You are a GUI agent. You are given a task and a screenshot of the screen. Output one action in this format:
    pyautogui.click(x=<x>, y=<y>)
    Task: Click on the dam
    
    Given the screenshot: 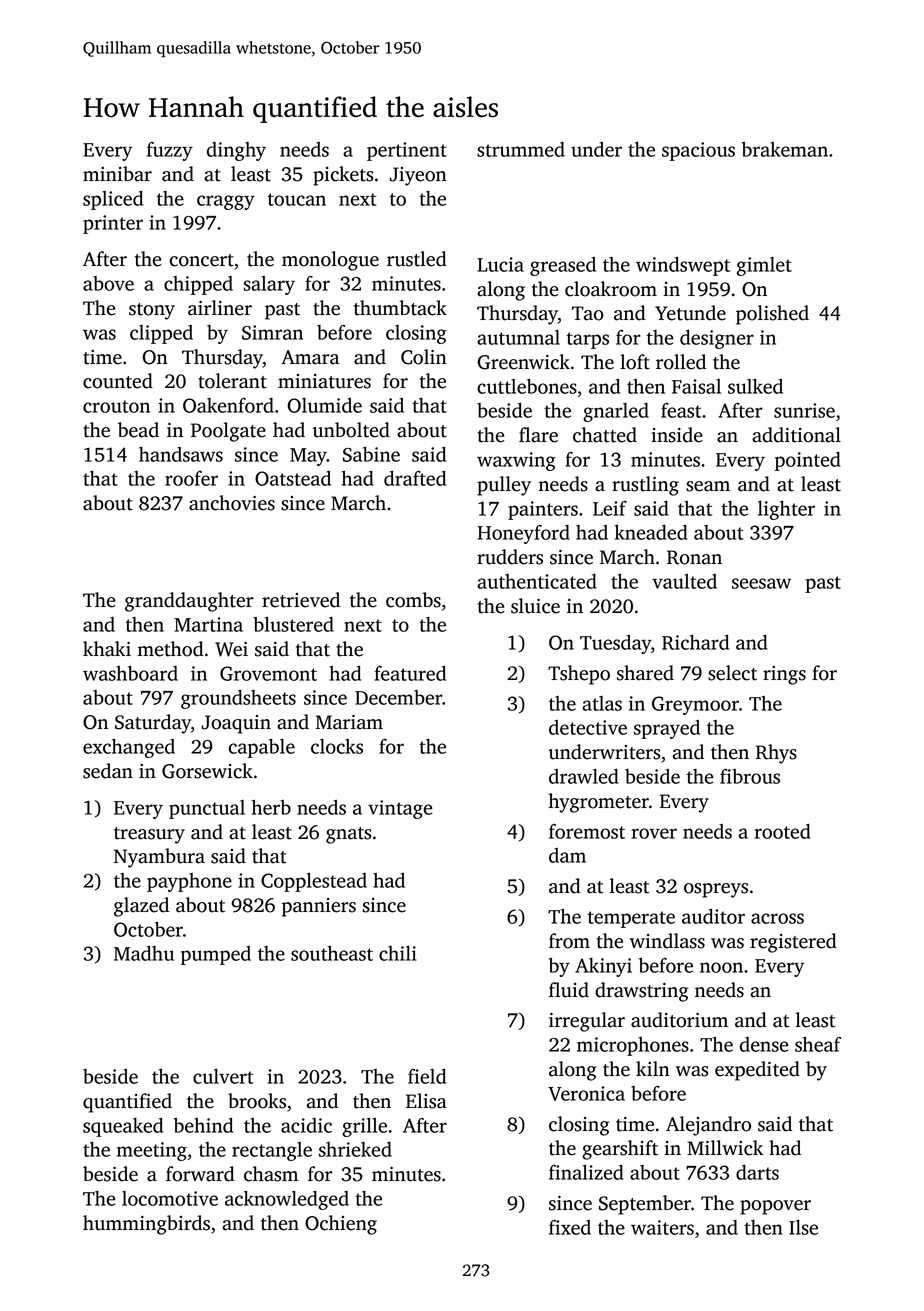 What is the action you would take?
    pyautogui.click(x=567, y=855)
